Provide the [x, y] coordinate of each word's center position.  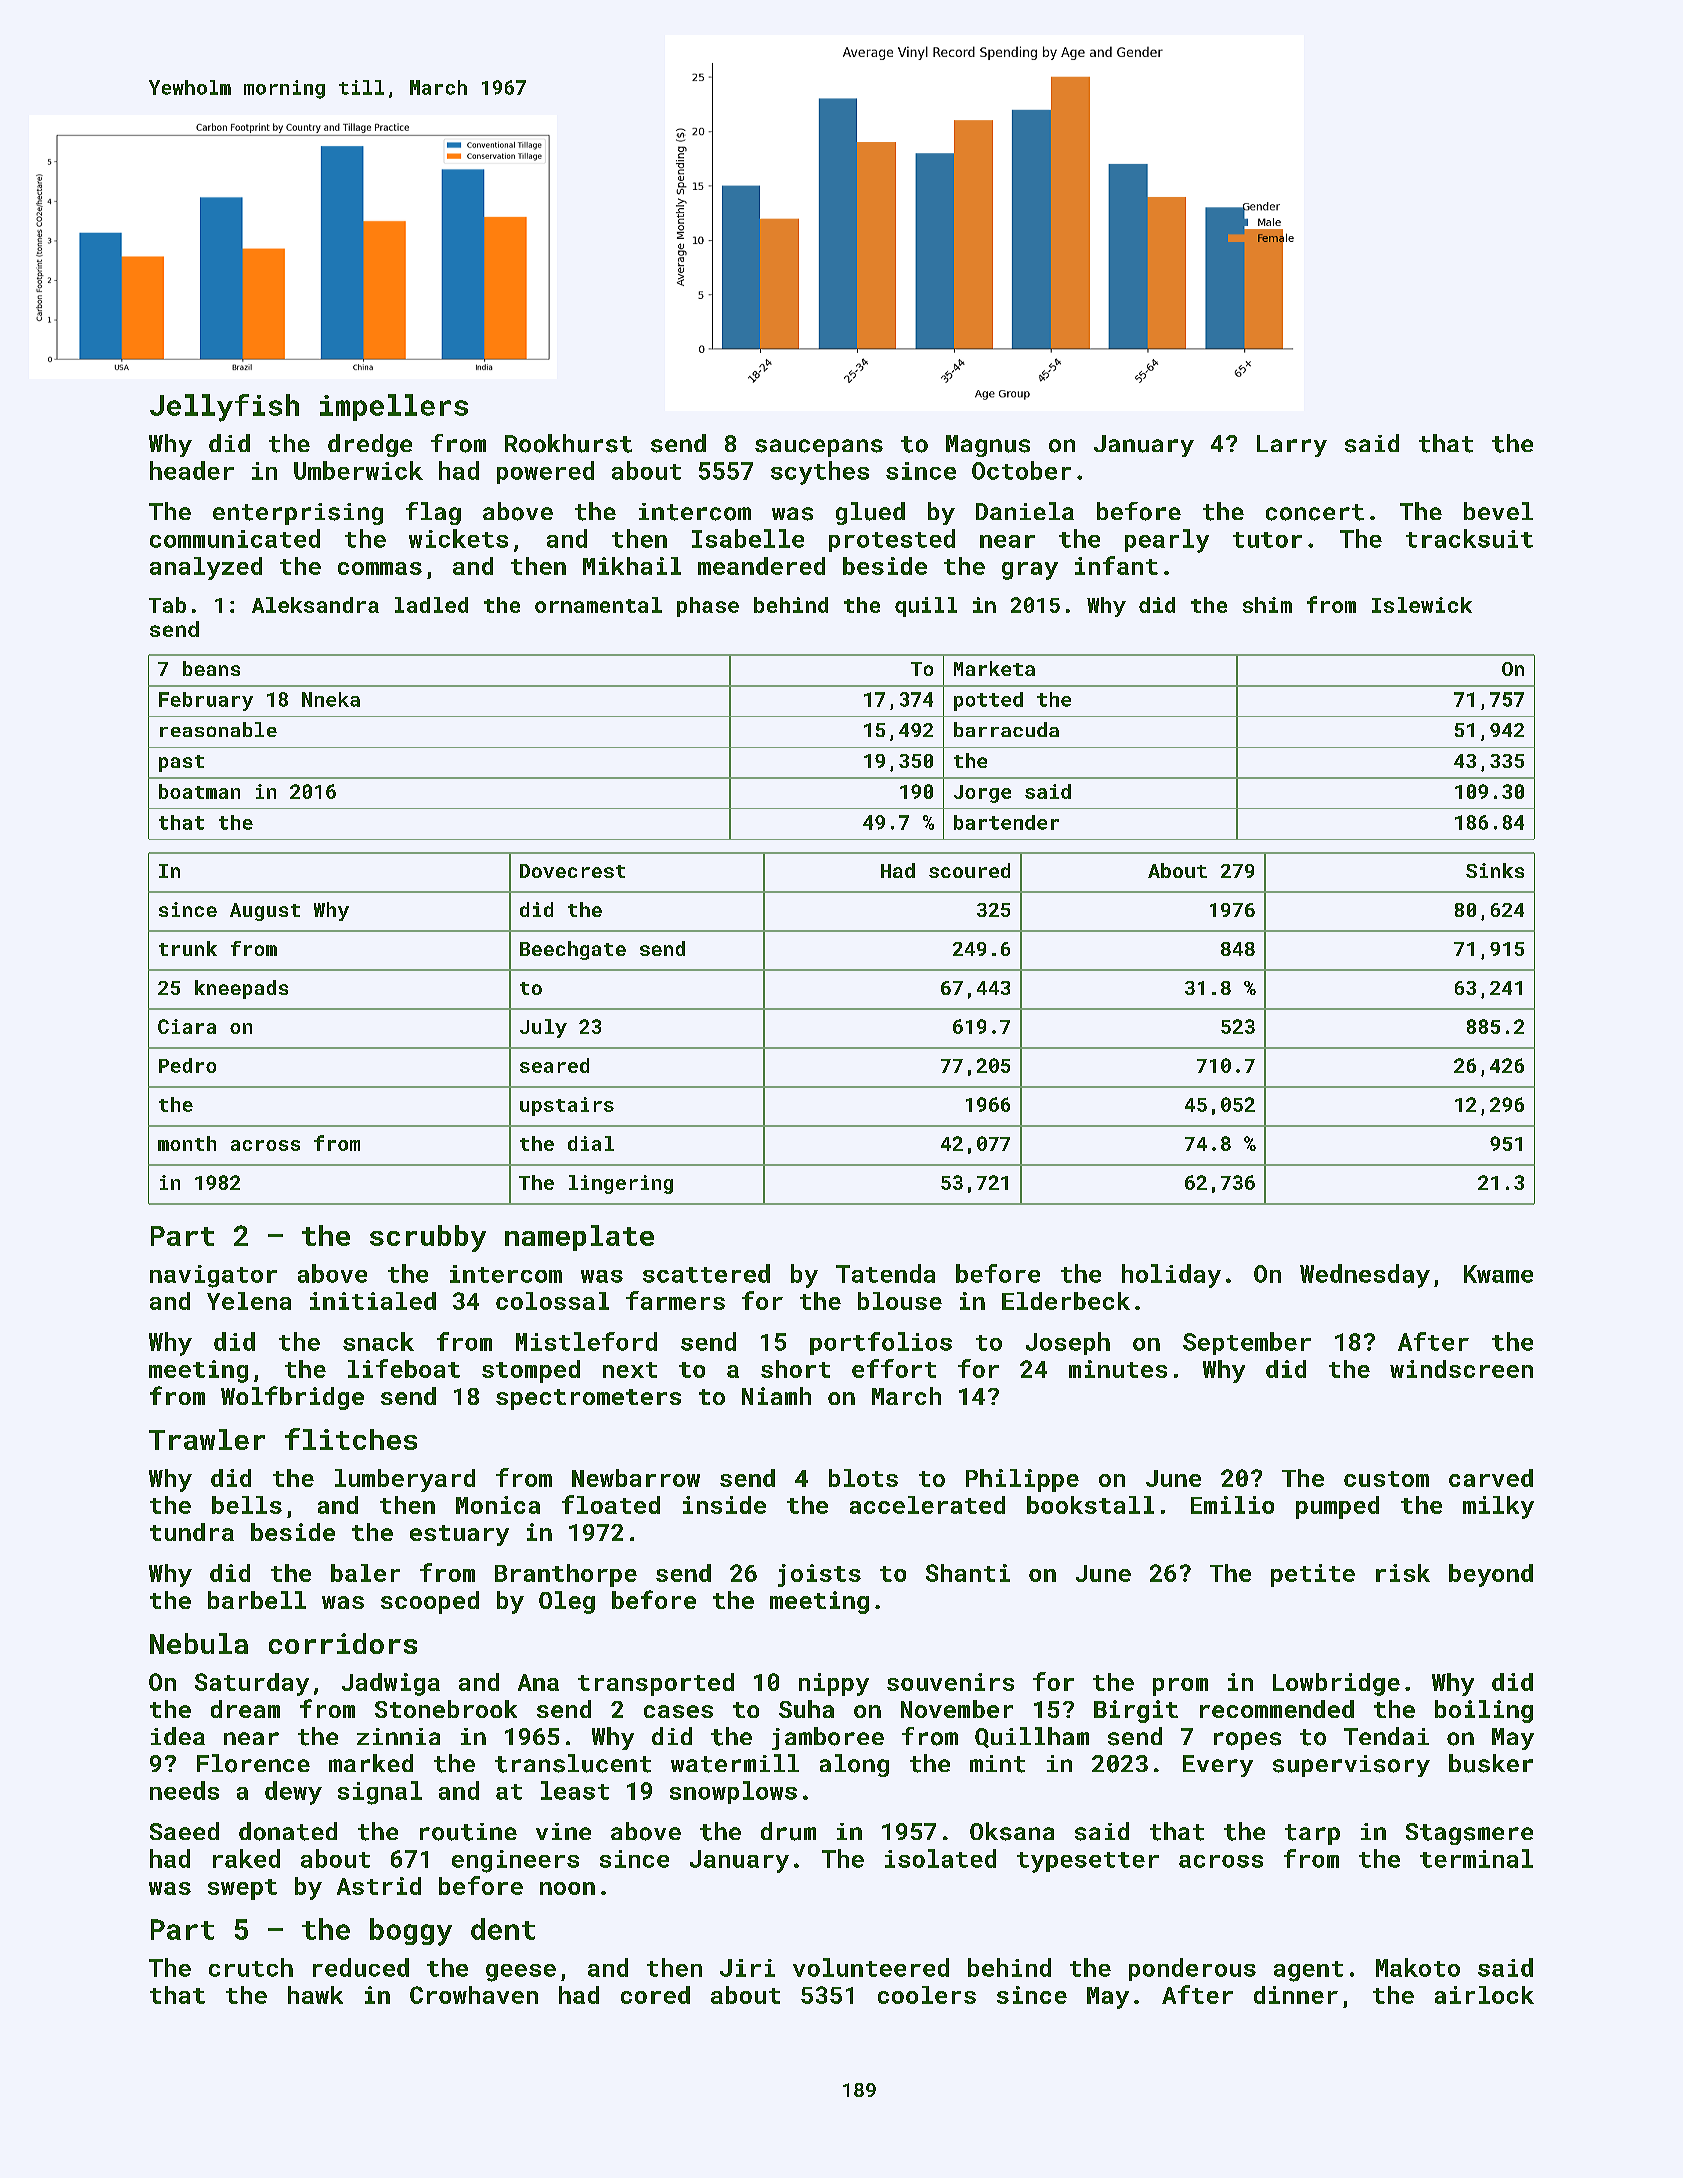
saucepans [819, 448]
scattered [706, 1273]
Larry [1292, 446]
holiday [1171, 1276]
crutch [251, 1967]
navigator [213, 1276]
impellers [394, 407]
